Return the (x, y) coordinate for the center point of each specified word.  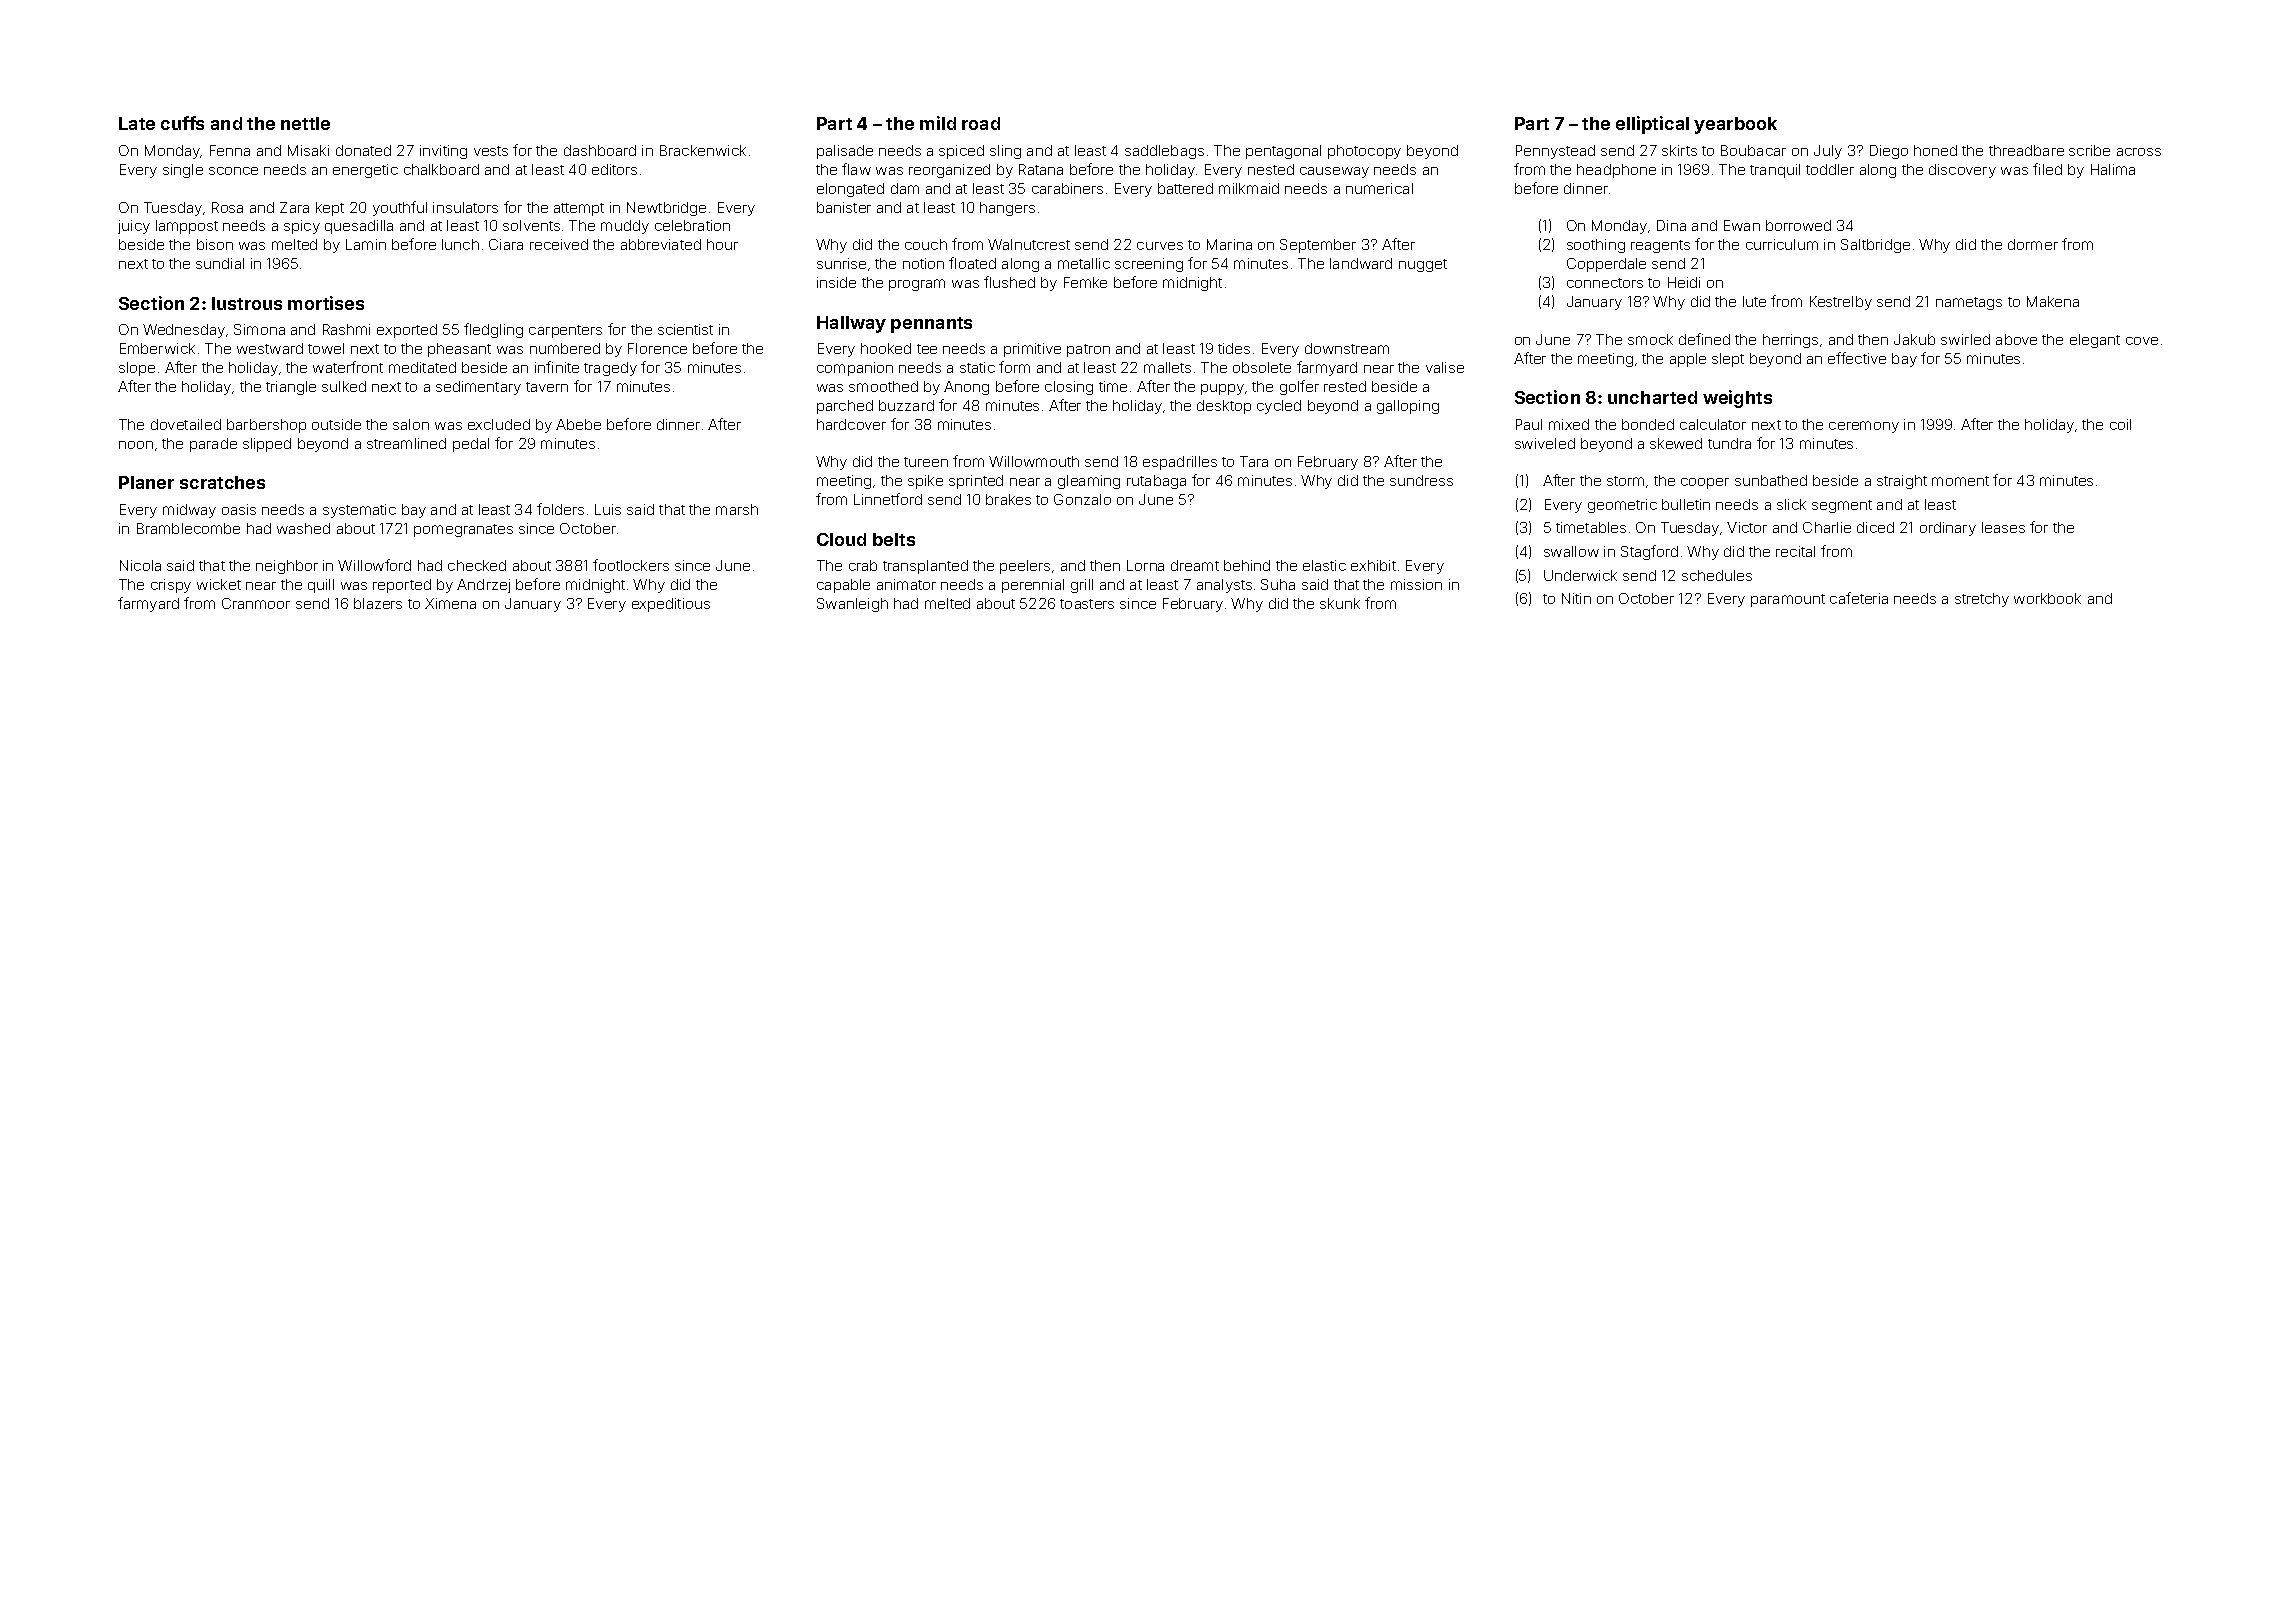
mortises (326, 303)
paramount (1788, 600)
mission (1416, 584)
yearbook (1735, 125)
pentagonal (1283, 152)
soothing (1596, 246)
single (183, 171)
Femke (1085, 282)
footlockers (631, 565)
